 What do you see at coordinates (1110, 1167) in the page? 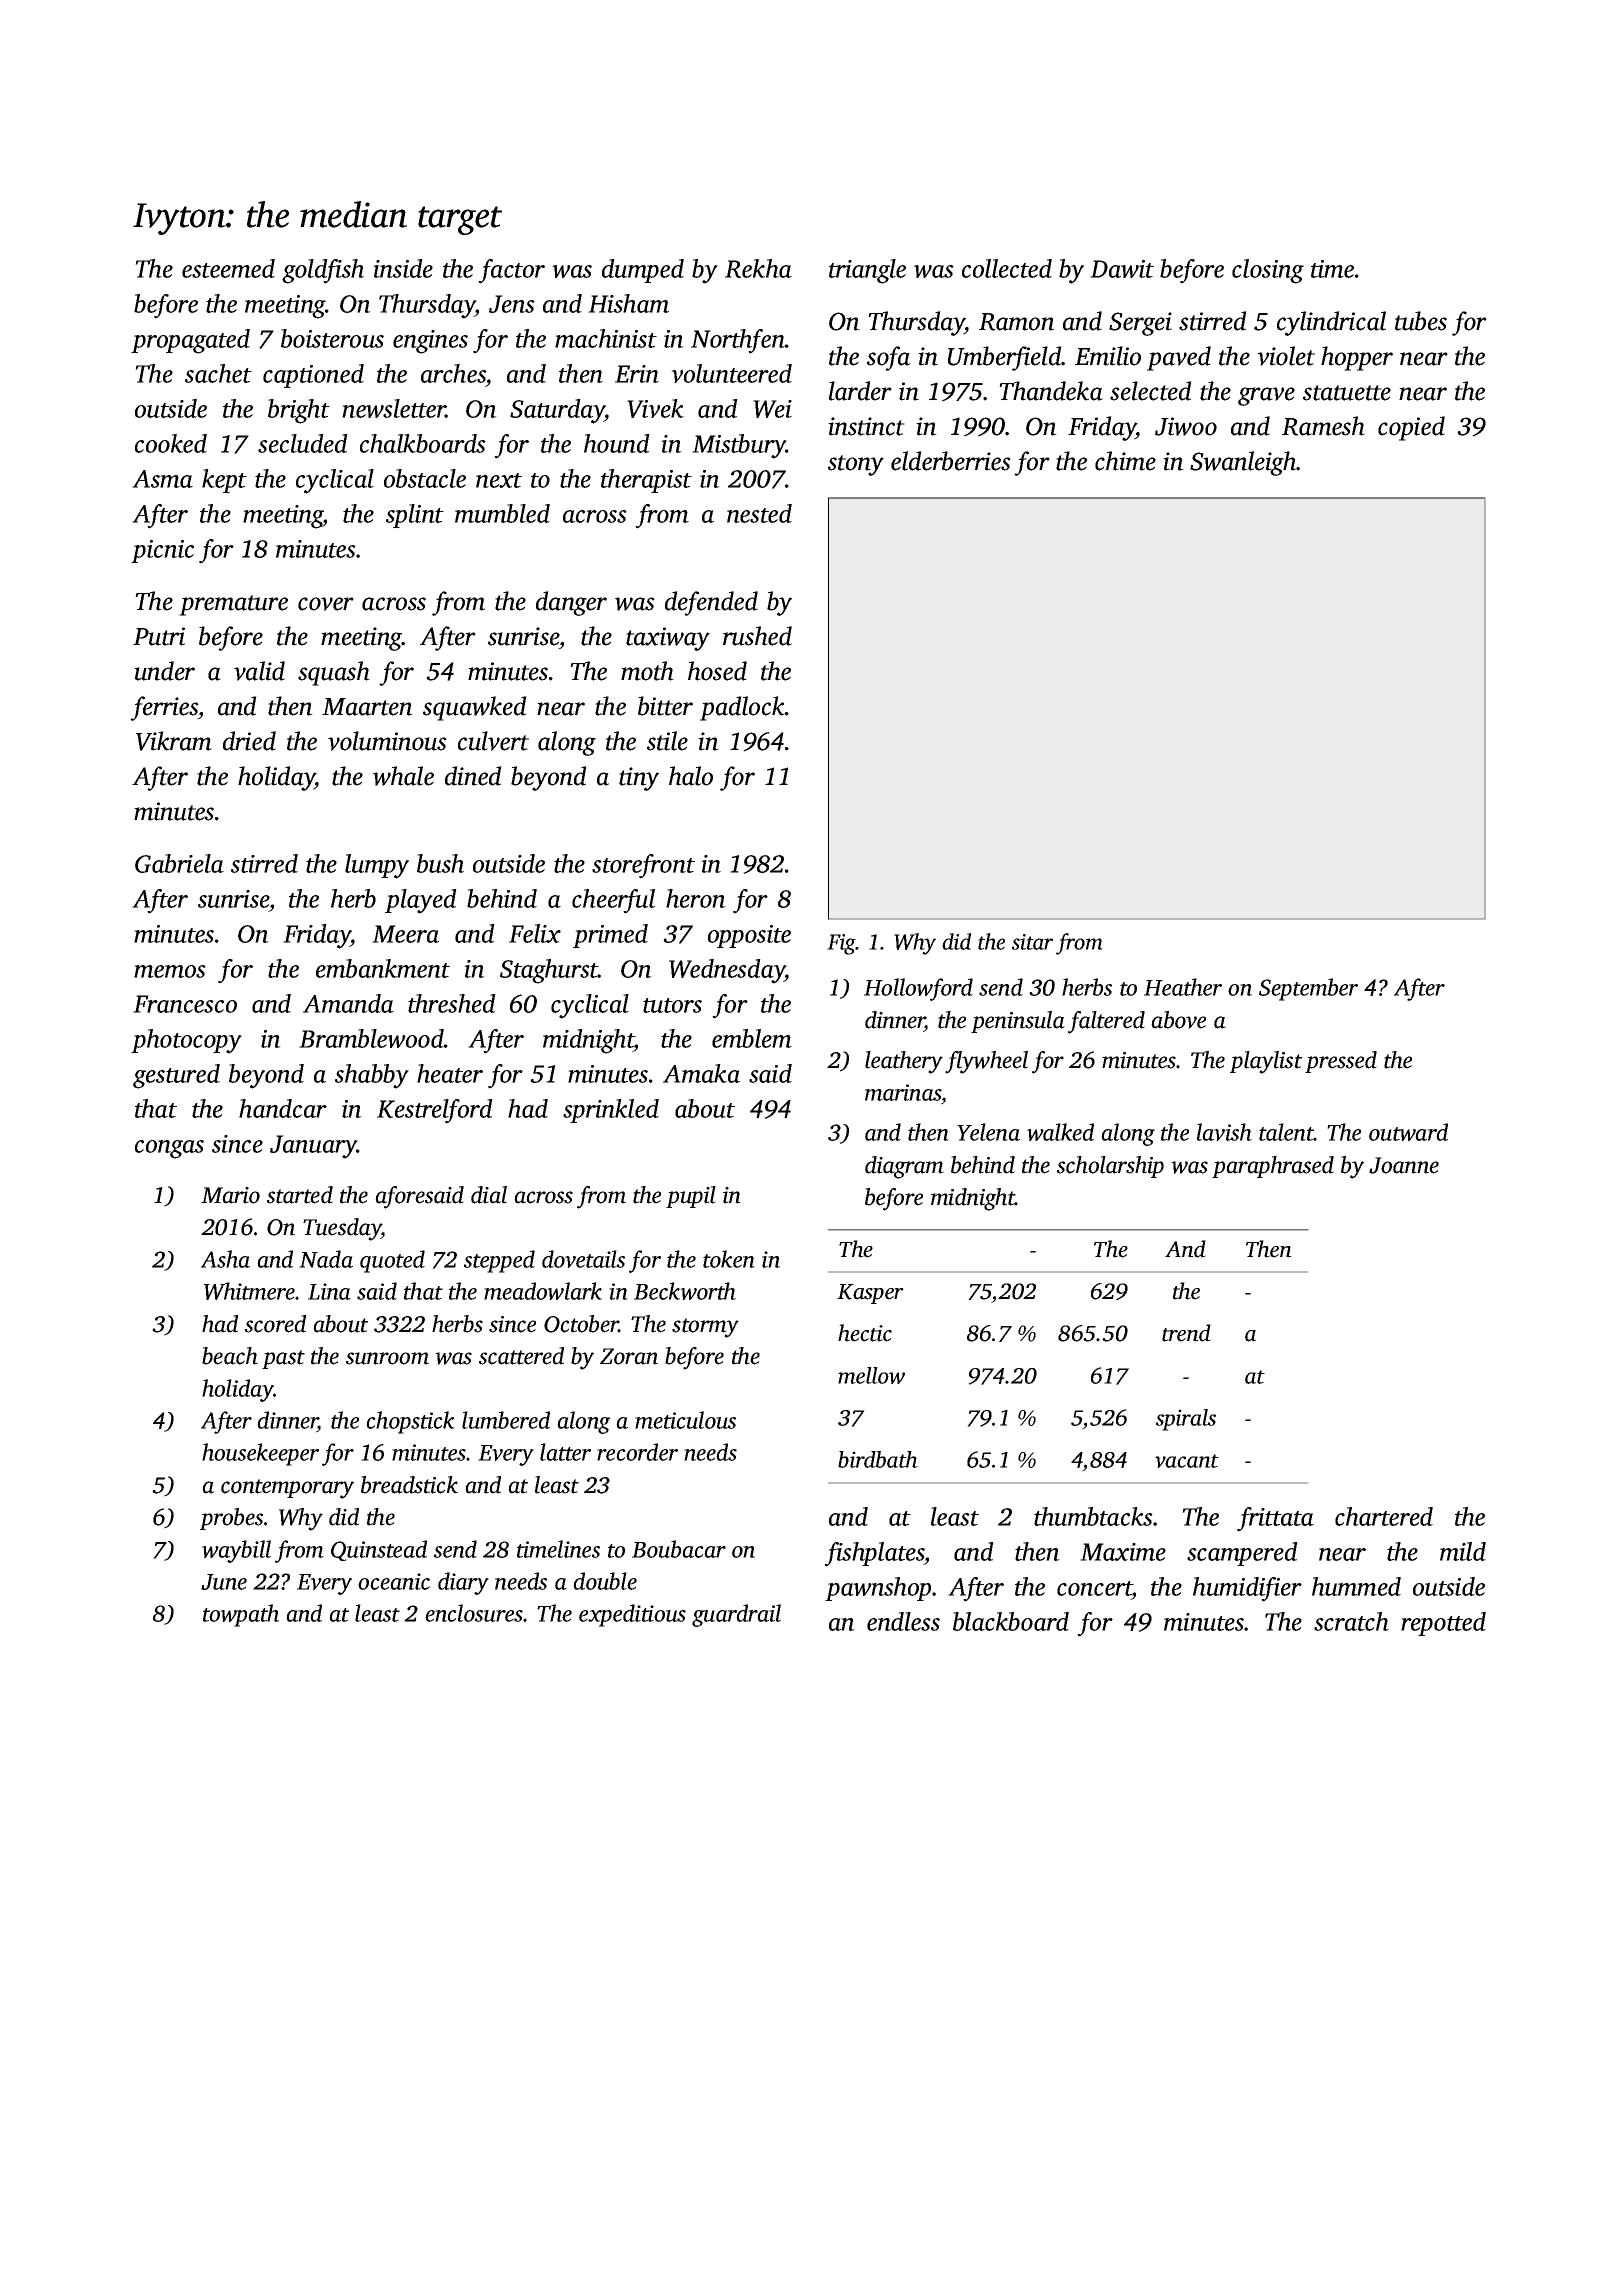
I see `scholarship` at bounding box center [1110, 1167].
